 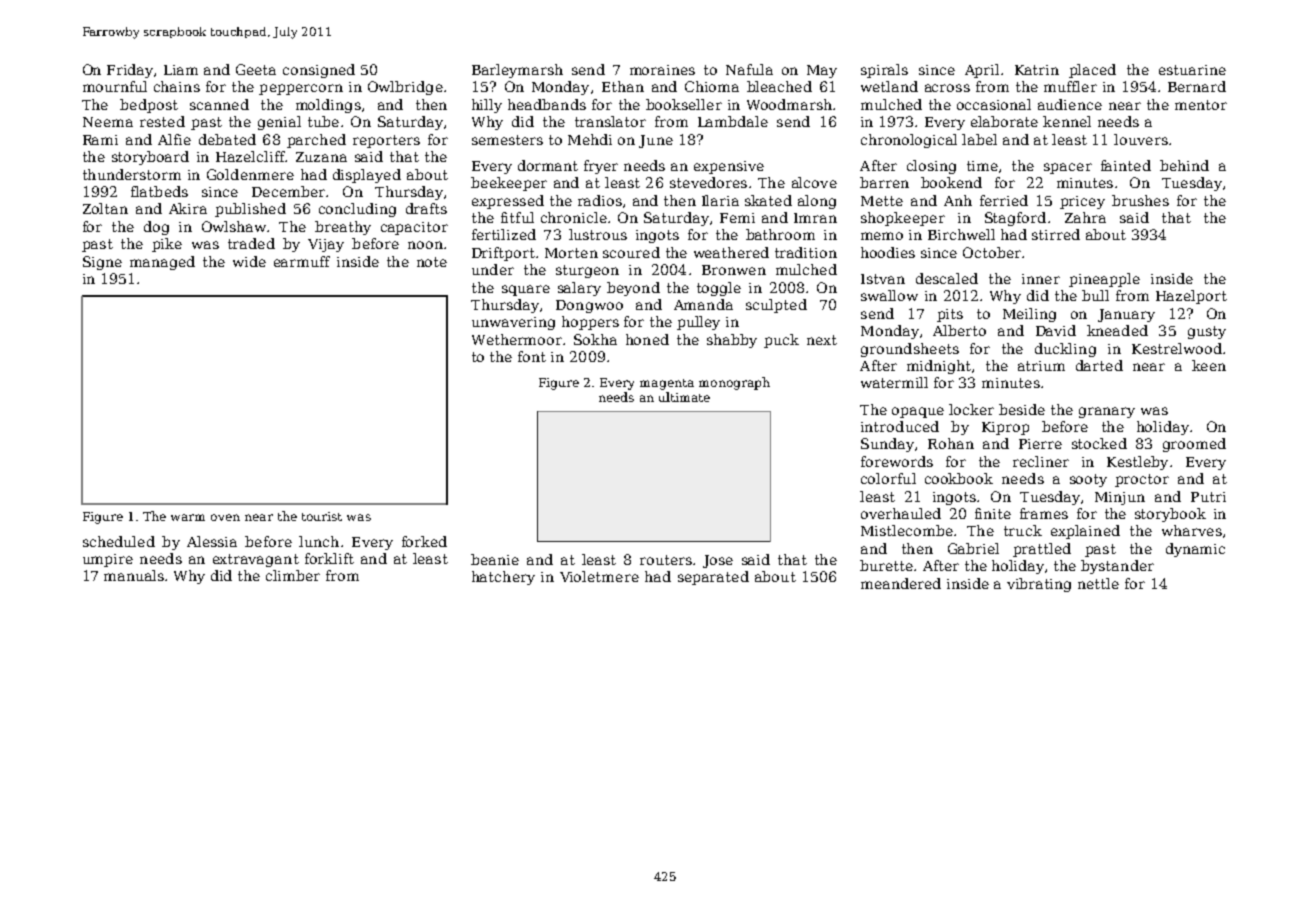 What do you see at coordinates (886, 565) in the screenshot?
I see `burette` at bounding box center [886, 565].
